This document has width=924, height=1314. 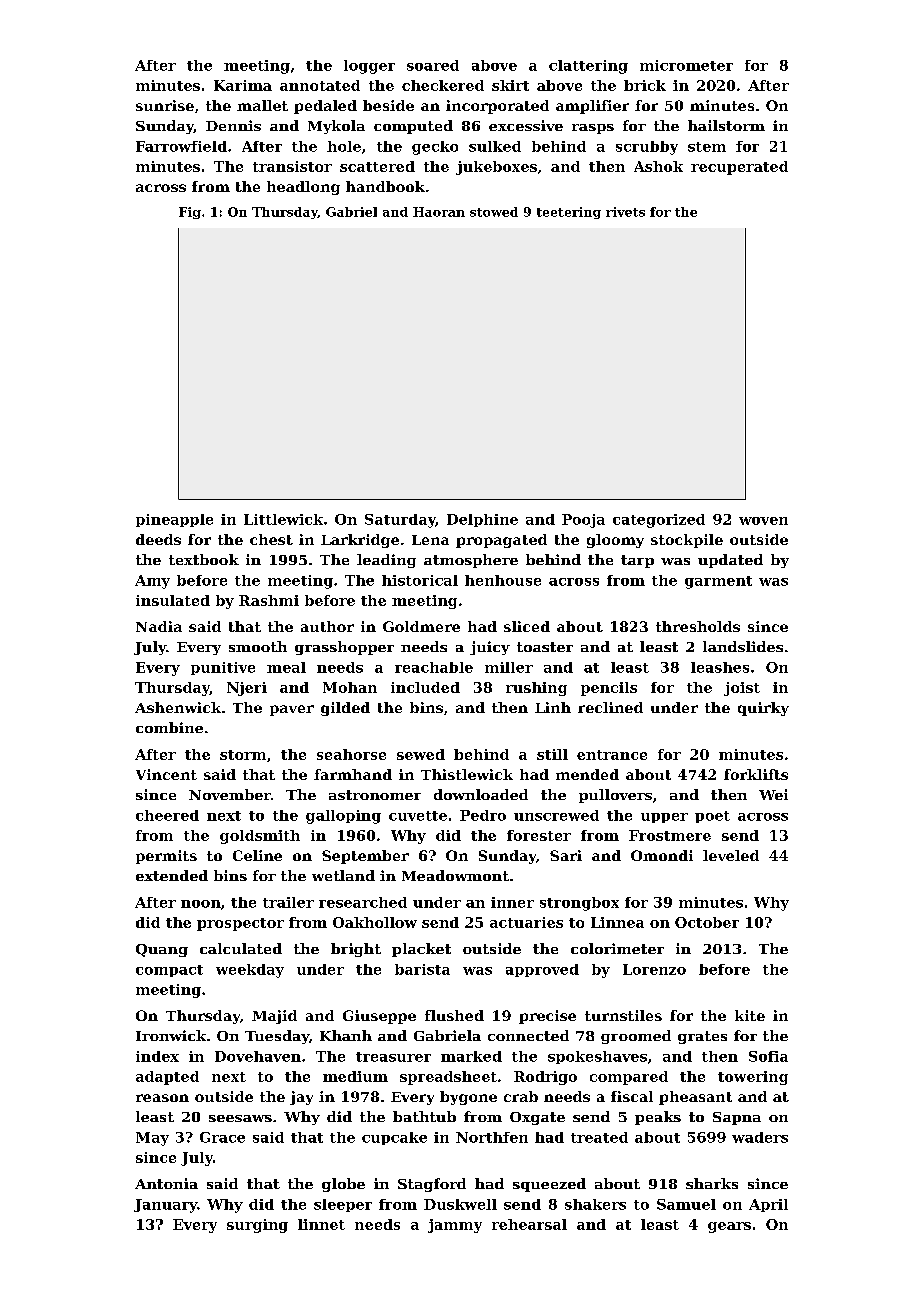 What do you see at coordinates (588, 67) in the document?
I see `clattering` at bounding box center [588, 67].
